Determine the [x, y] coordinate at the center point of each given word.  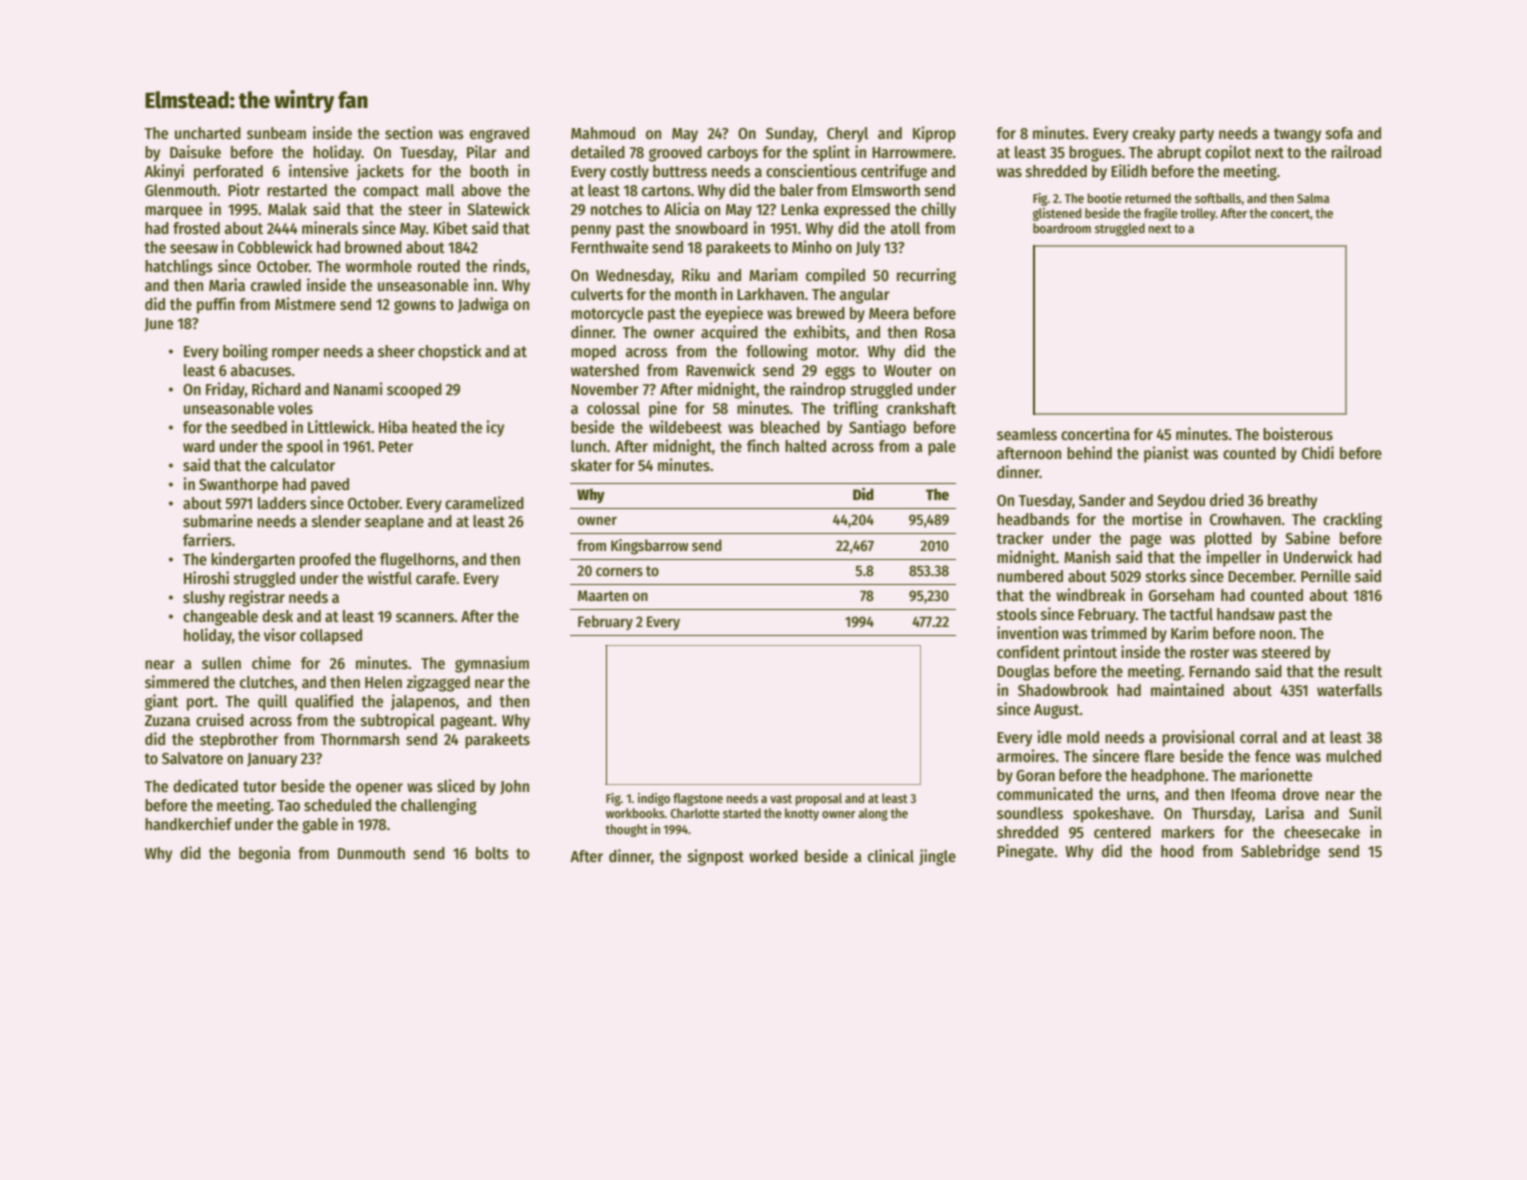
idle [1050, 736]
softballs [1218, 198]
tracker [1020, 538]
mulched [1353, 756]
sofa [1339, 133]
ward [199, 446]
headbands [1033, 519]
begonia [265, 854]
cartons [666, 190]
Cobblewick [275, 247]
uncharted [208, 133]
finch [763, 445]
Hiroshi [206, 577]
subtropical [398, 721]
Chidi [1318, 452]
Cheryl [847, 135]
